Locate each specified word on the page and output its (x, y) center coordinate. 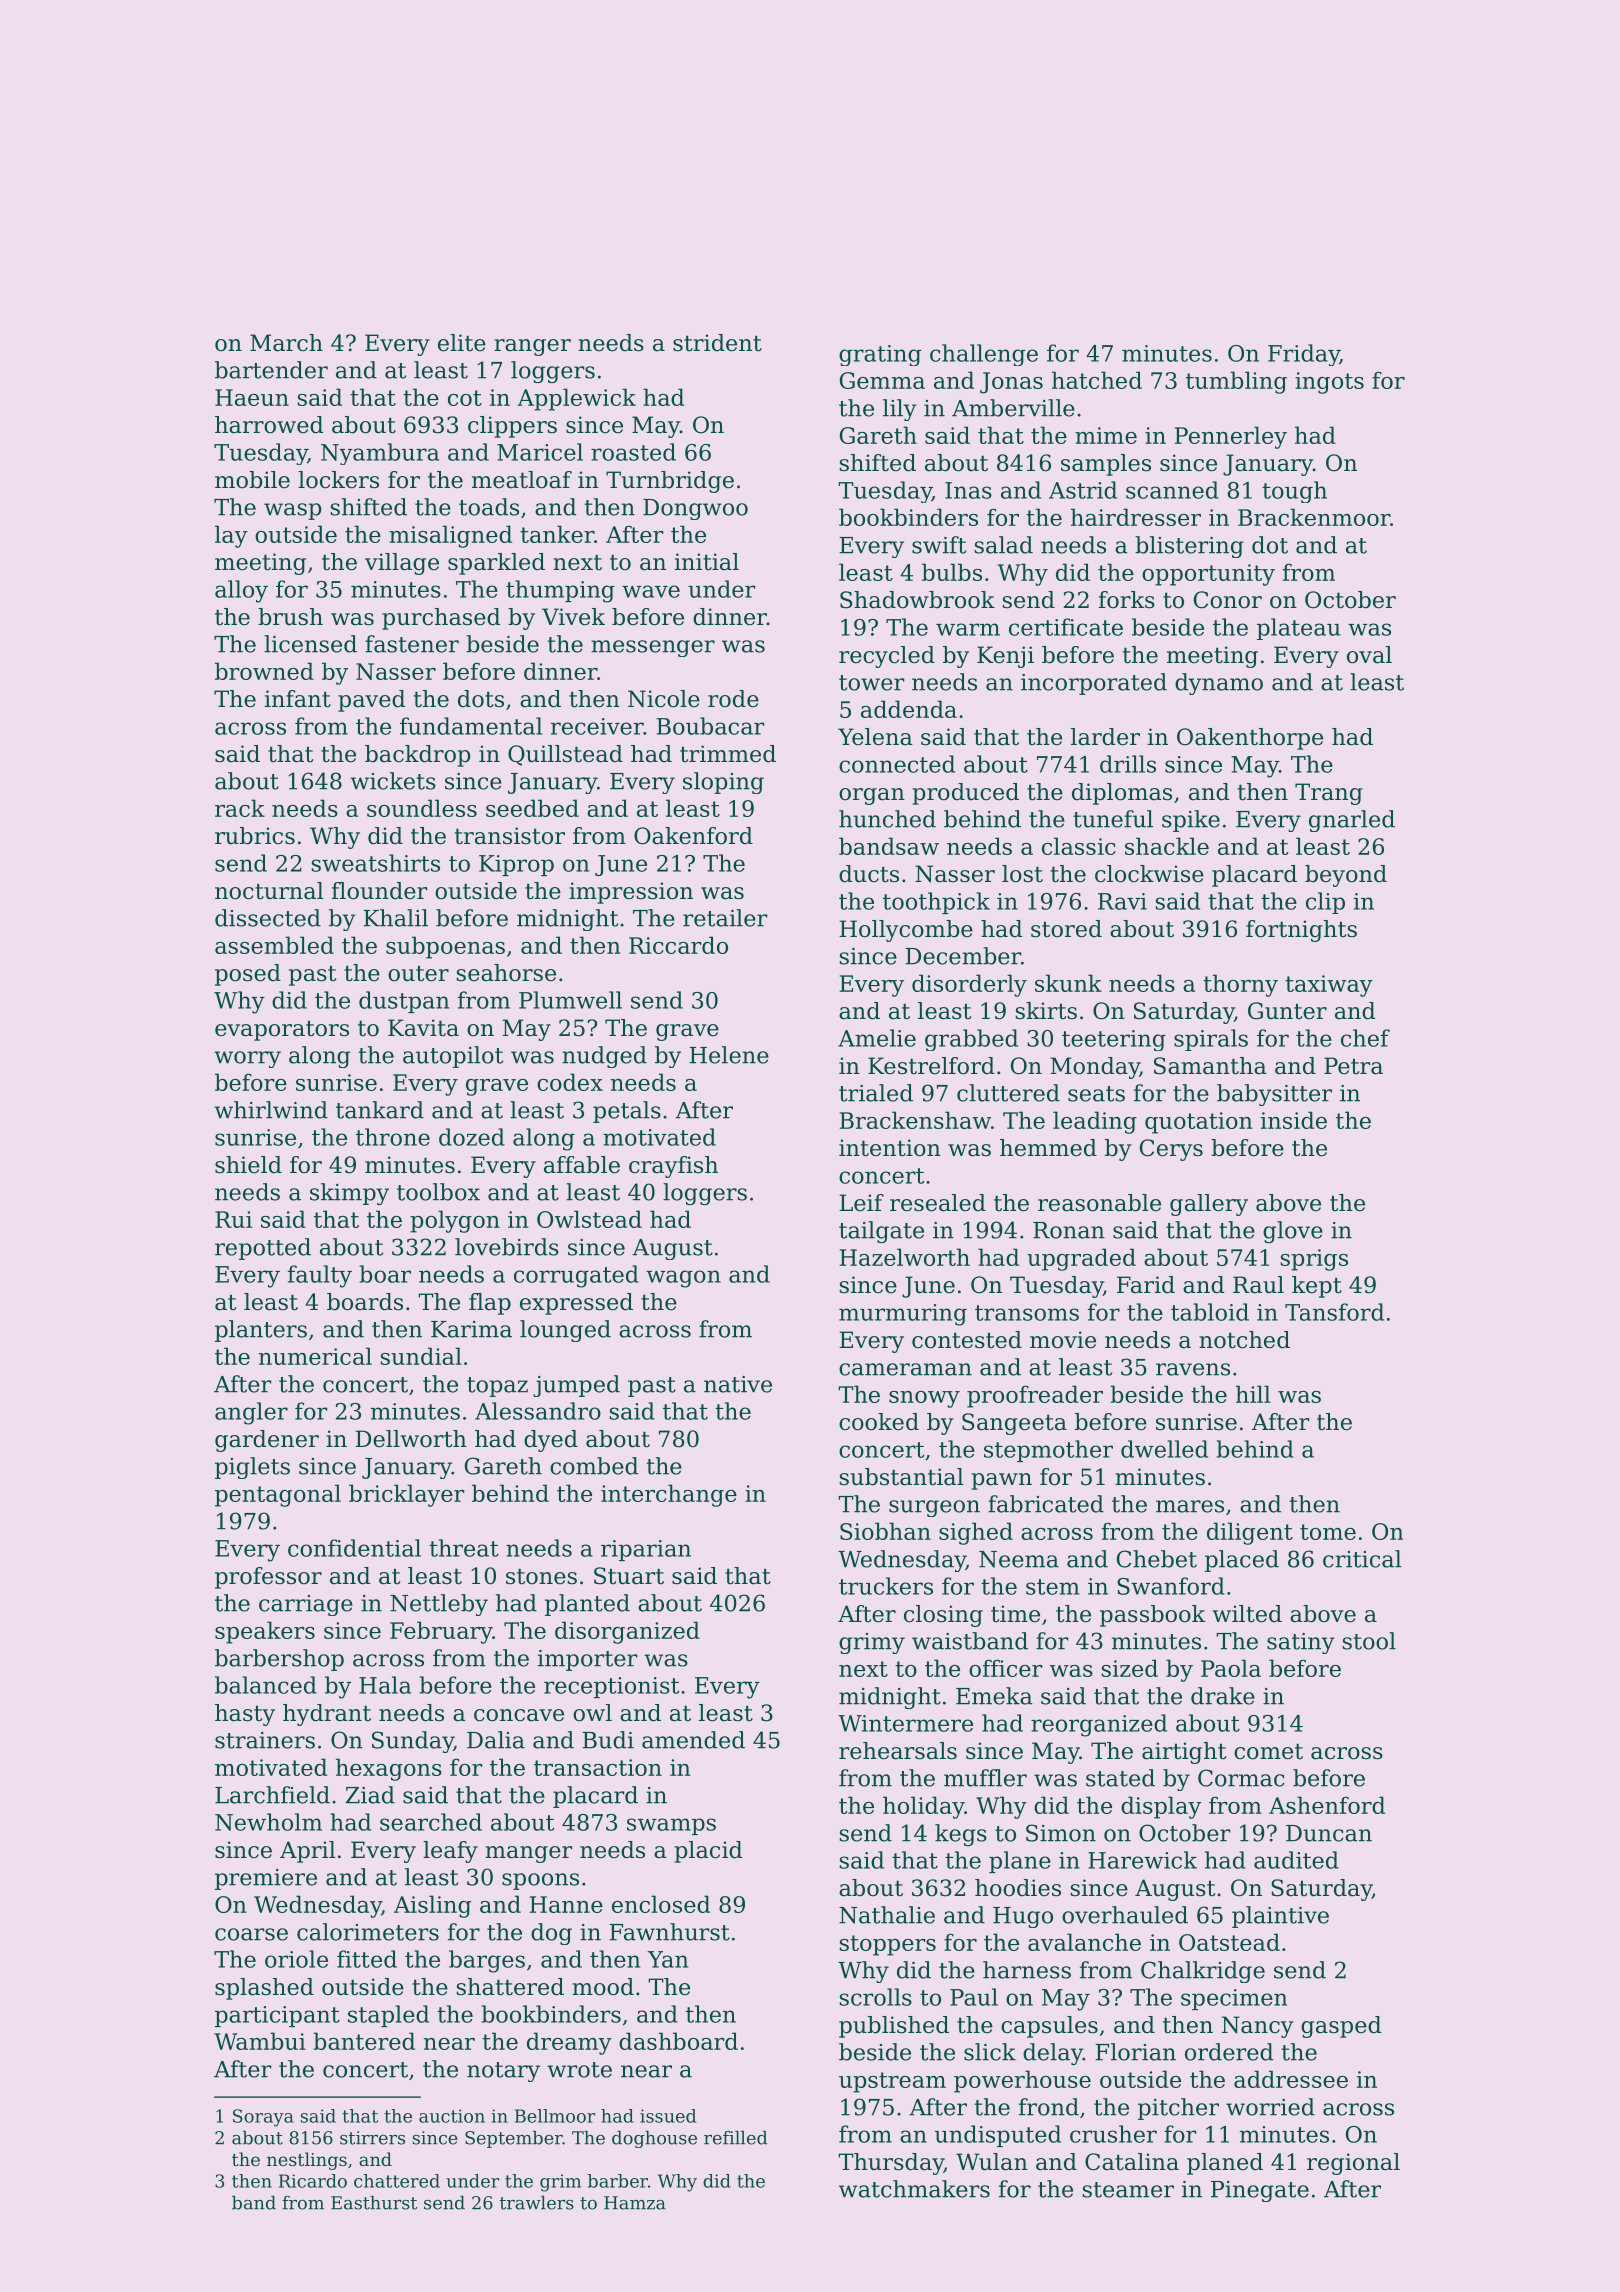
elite (462, 343)
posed (248, 975)
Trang (1329, 794)
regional (1353, 2164)
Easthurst (374, 2203)
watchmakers (914, 2189)
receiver (597, 726)
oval (1369, 655)
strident (717, 343)
